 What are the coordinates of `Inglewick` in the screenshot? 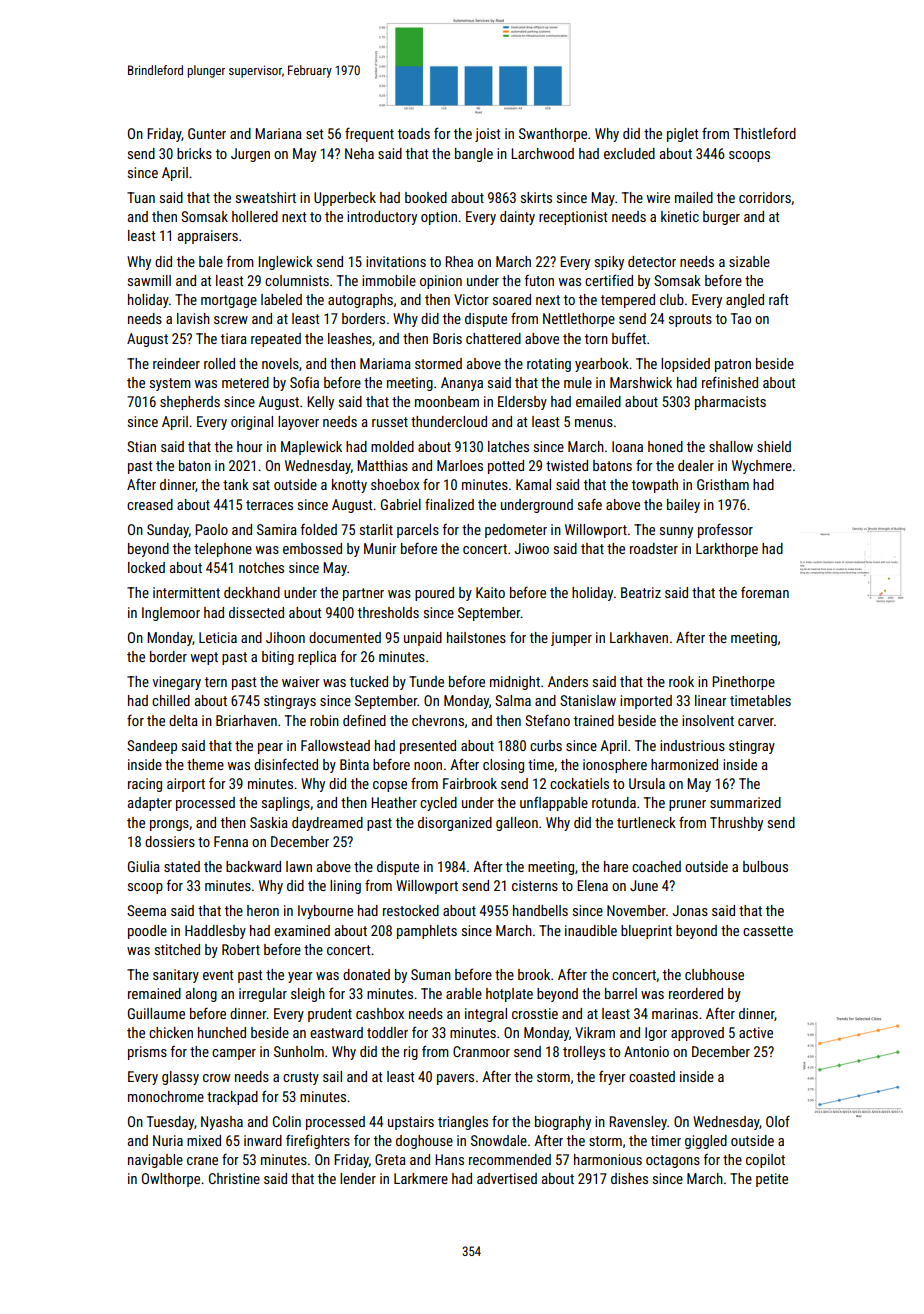 It's located at (286, 263).
